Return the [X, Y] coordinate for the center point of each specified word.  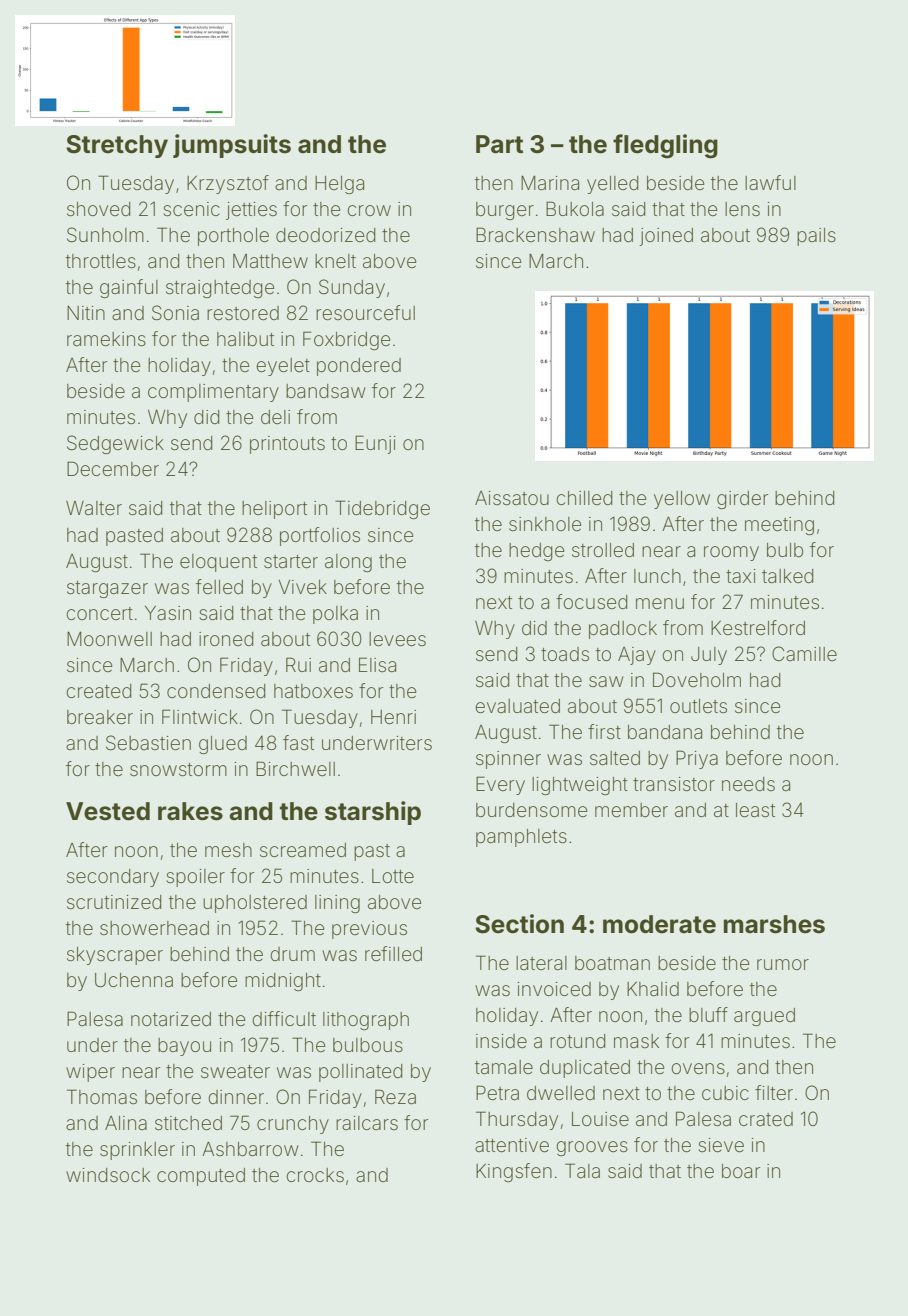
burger [505, 211]
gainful [129, 288]
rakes [190, 811]
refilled [393, 953]
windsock [108, 1175]
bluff [708, 1014]
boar [741, 1171]
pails [816, 237]
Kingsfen [514, 1172]
